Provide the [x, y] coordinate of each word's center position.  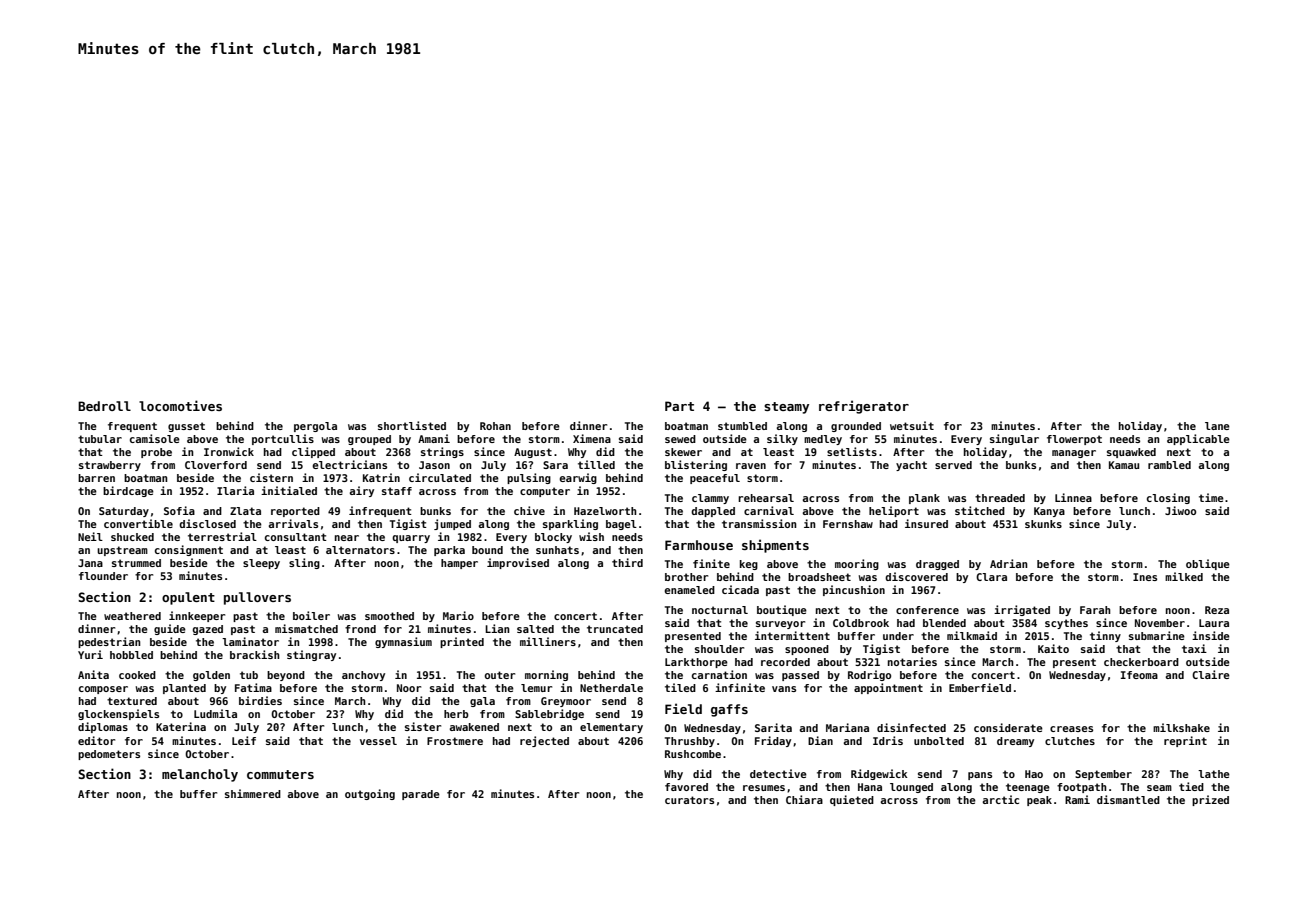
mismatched [306, 628]
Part [679, 406]
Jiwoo [1180, 510]
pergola [315, 427]
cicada [740, 589]
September [1103, 775]
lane [1217, 426]
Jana [90, 563]
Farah [1095, 610]
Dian [820, 740]
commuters [280, 774]
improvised [518, 563]
